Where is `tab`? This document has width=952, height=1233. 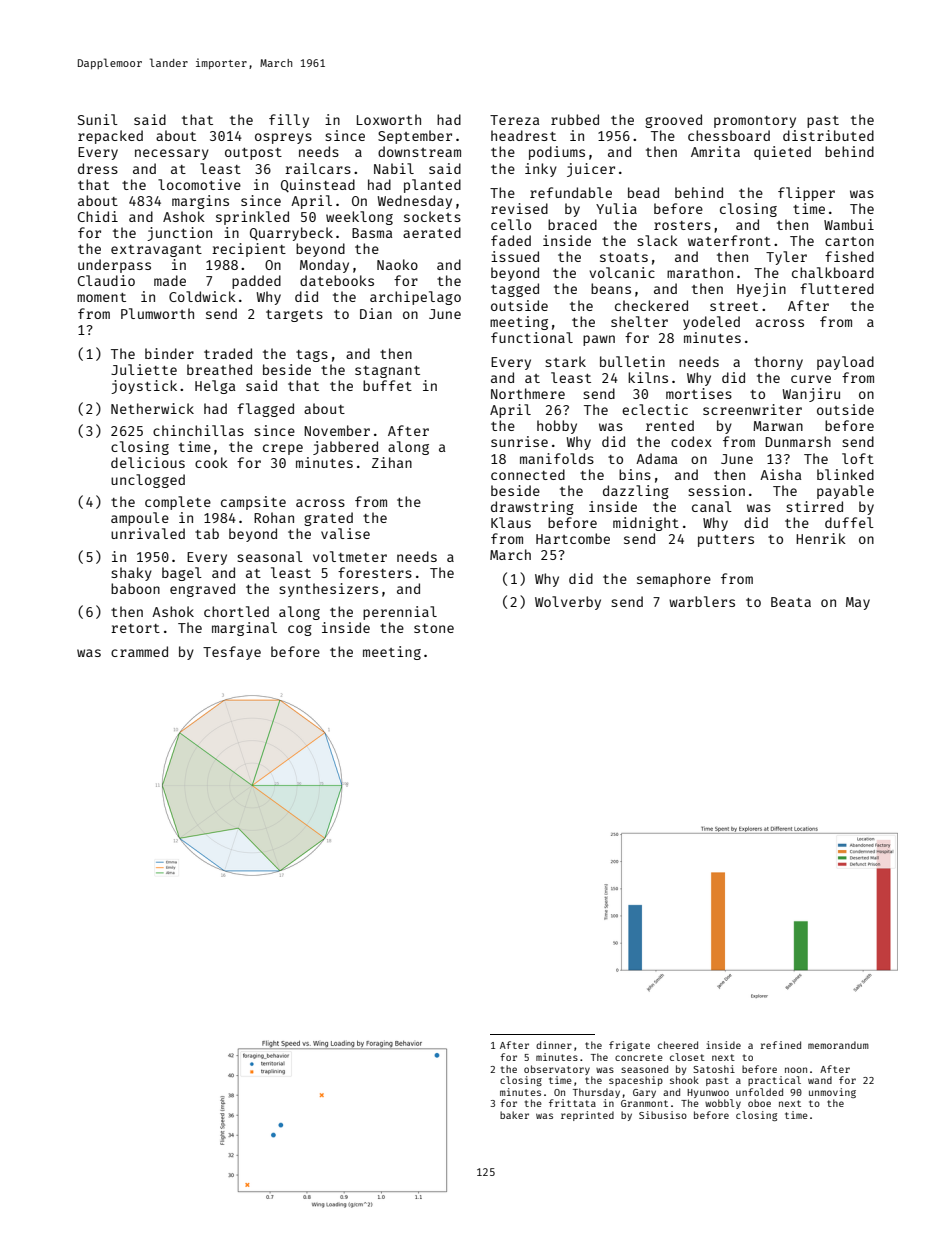
tab is located at coordinates (207, 533).
